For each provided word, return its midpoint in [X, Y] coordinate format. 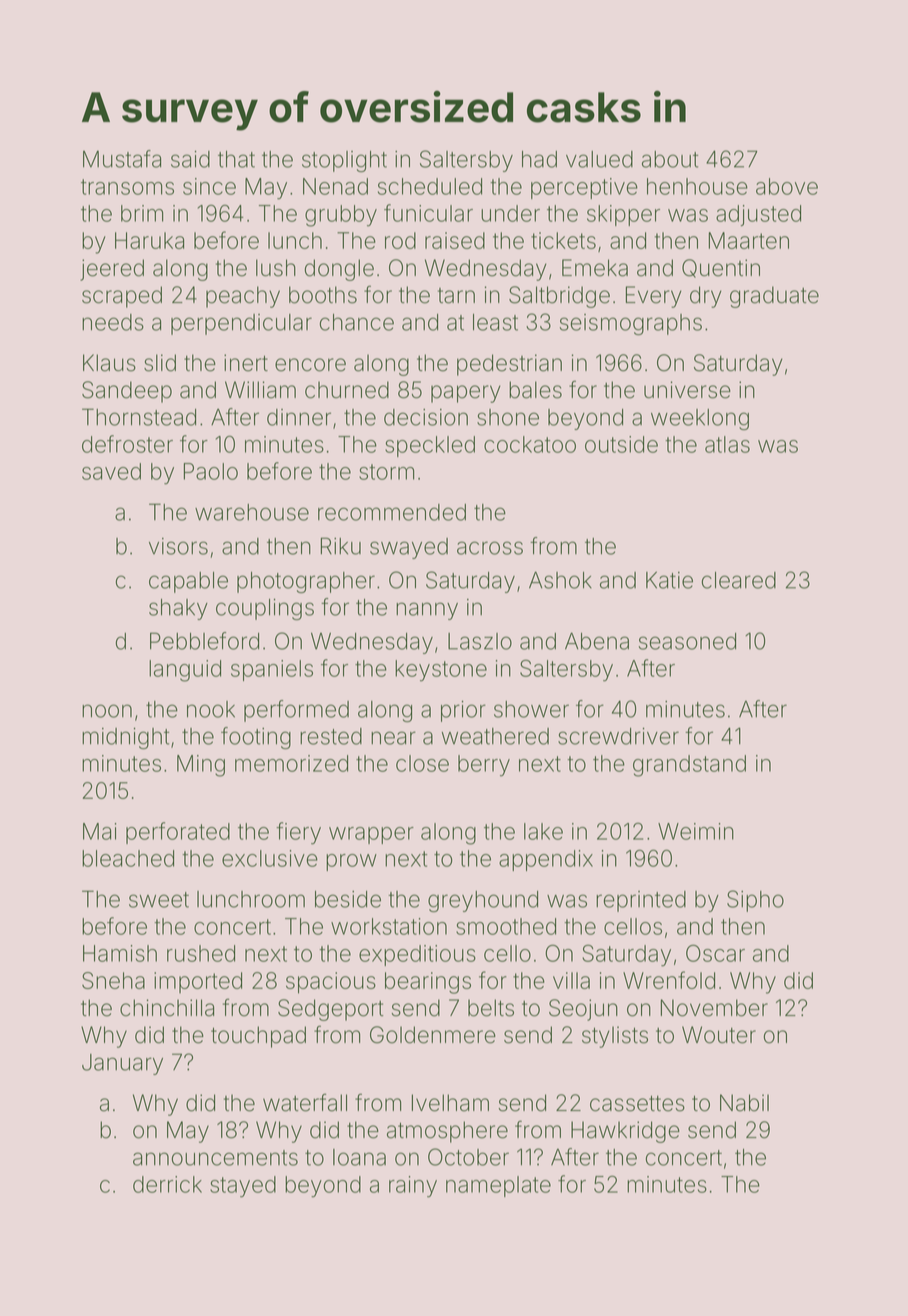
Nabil [744, 1103]
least [495, 322]
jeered [112, 270]
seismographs [631, 324]
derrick [167, 1184]
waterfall [305, 1102]
